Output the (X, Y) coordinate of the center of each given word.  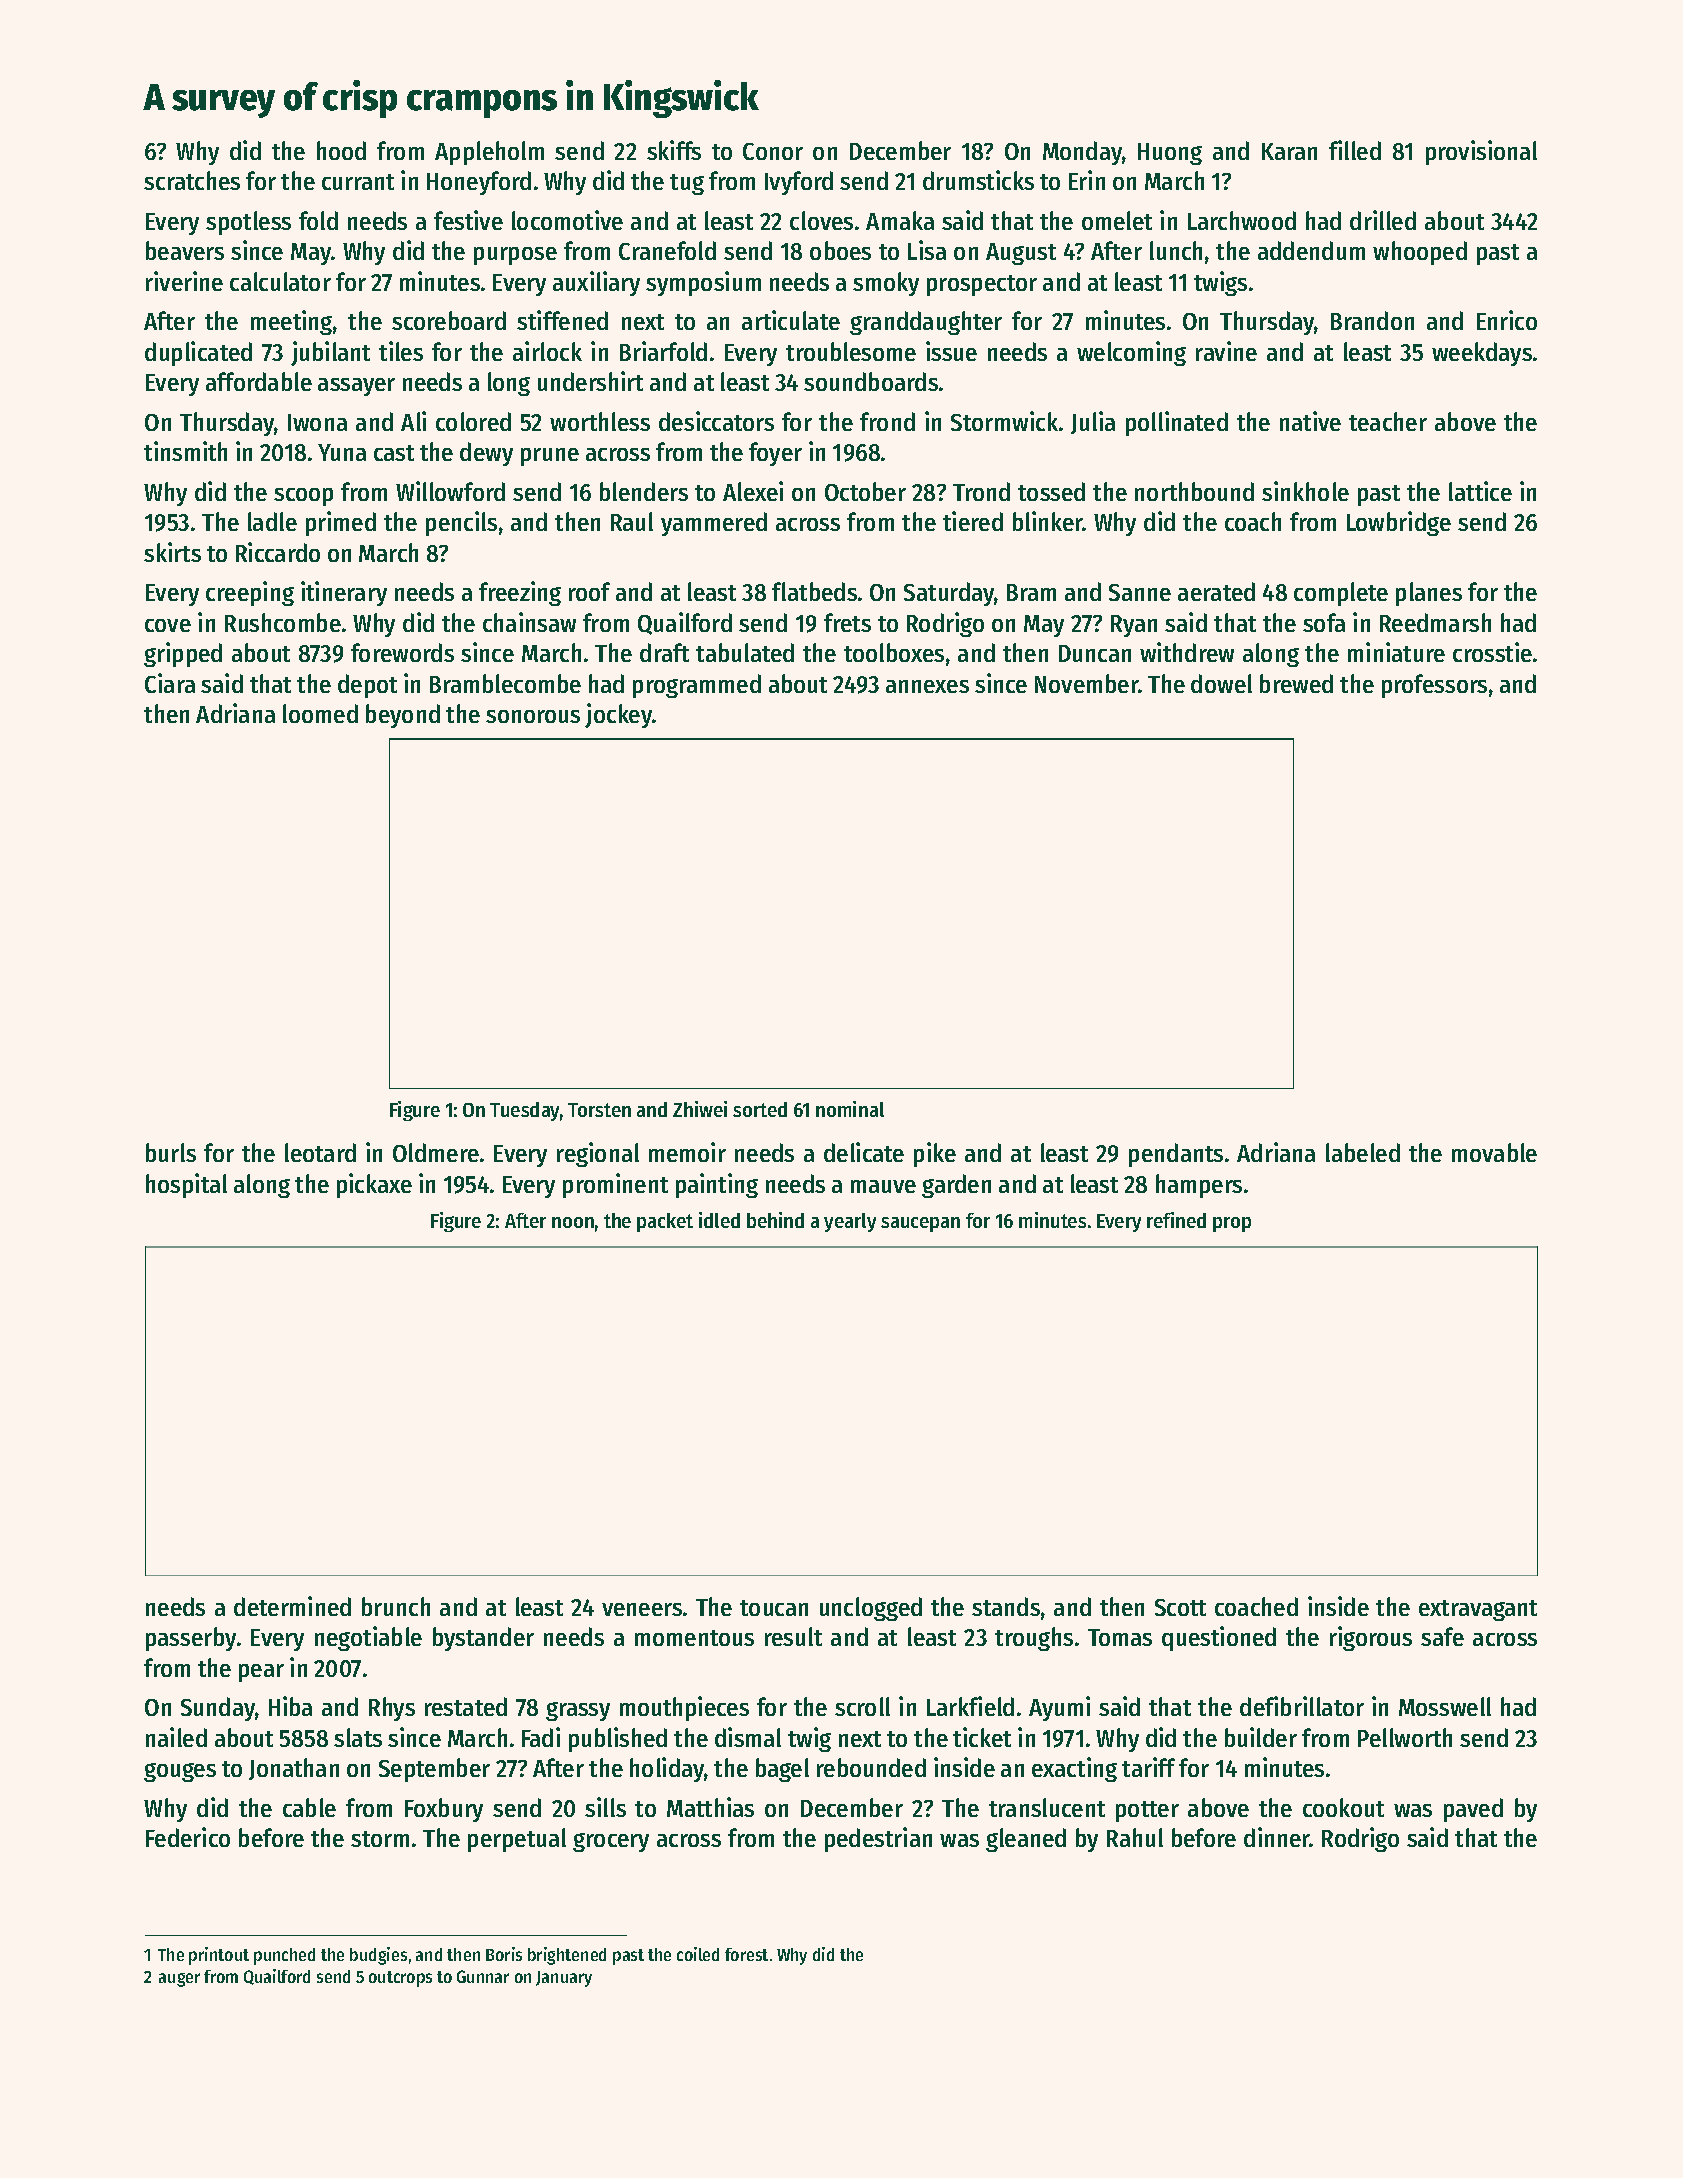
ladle (272, 521)
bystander (483, 1639)
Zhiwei (700, 1109)
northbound (1194, 491)
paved (1473, 1810)
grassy (578, 1711)
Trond (981, 491)
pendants (1176, 1155)
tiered (973, 521)
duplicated (198, 353)
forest (746, 1954)
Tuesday (524, 1111)
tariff (1148, 1767)
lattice (1480, 491)
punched (284, 1956)
